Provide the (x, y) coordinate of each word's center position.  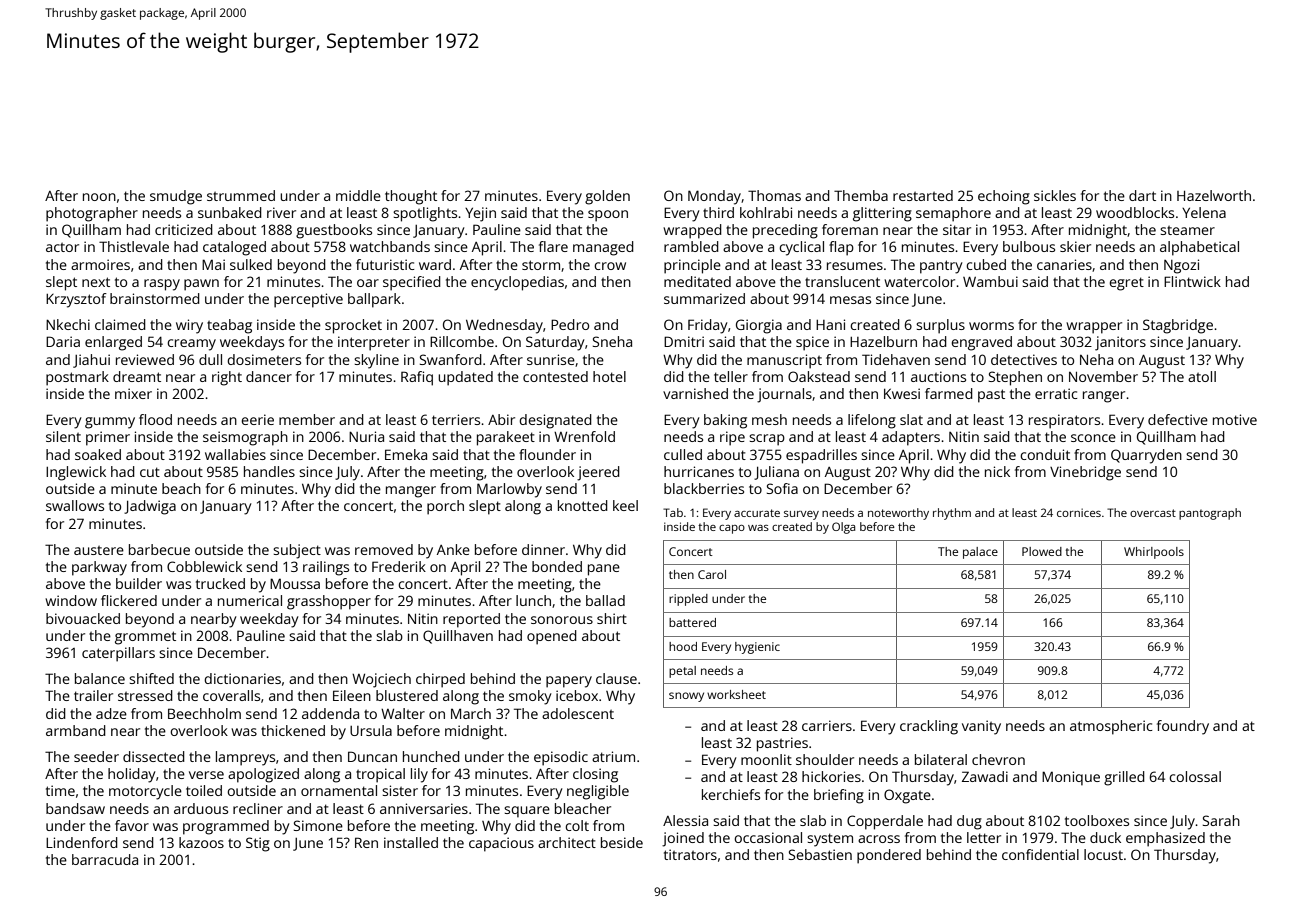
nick (997, 471)
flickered (129, 600)
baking (725, 421)
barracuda (105, 859)
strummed (241, 195)
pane (604, 570)
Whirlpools (1154, 553)
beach (181, 488)
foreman (850, 229)
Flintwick (1192, 281)
